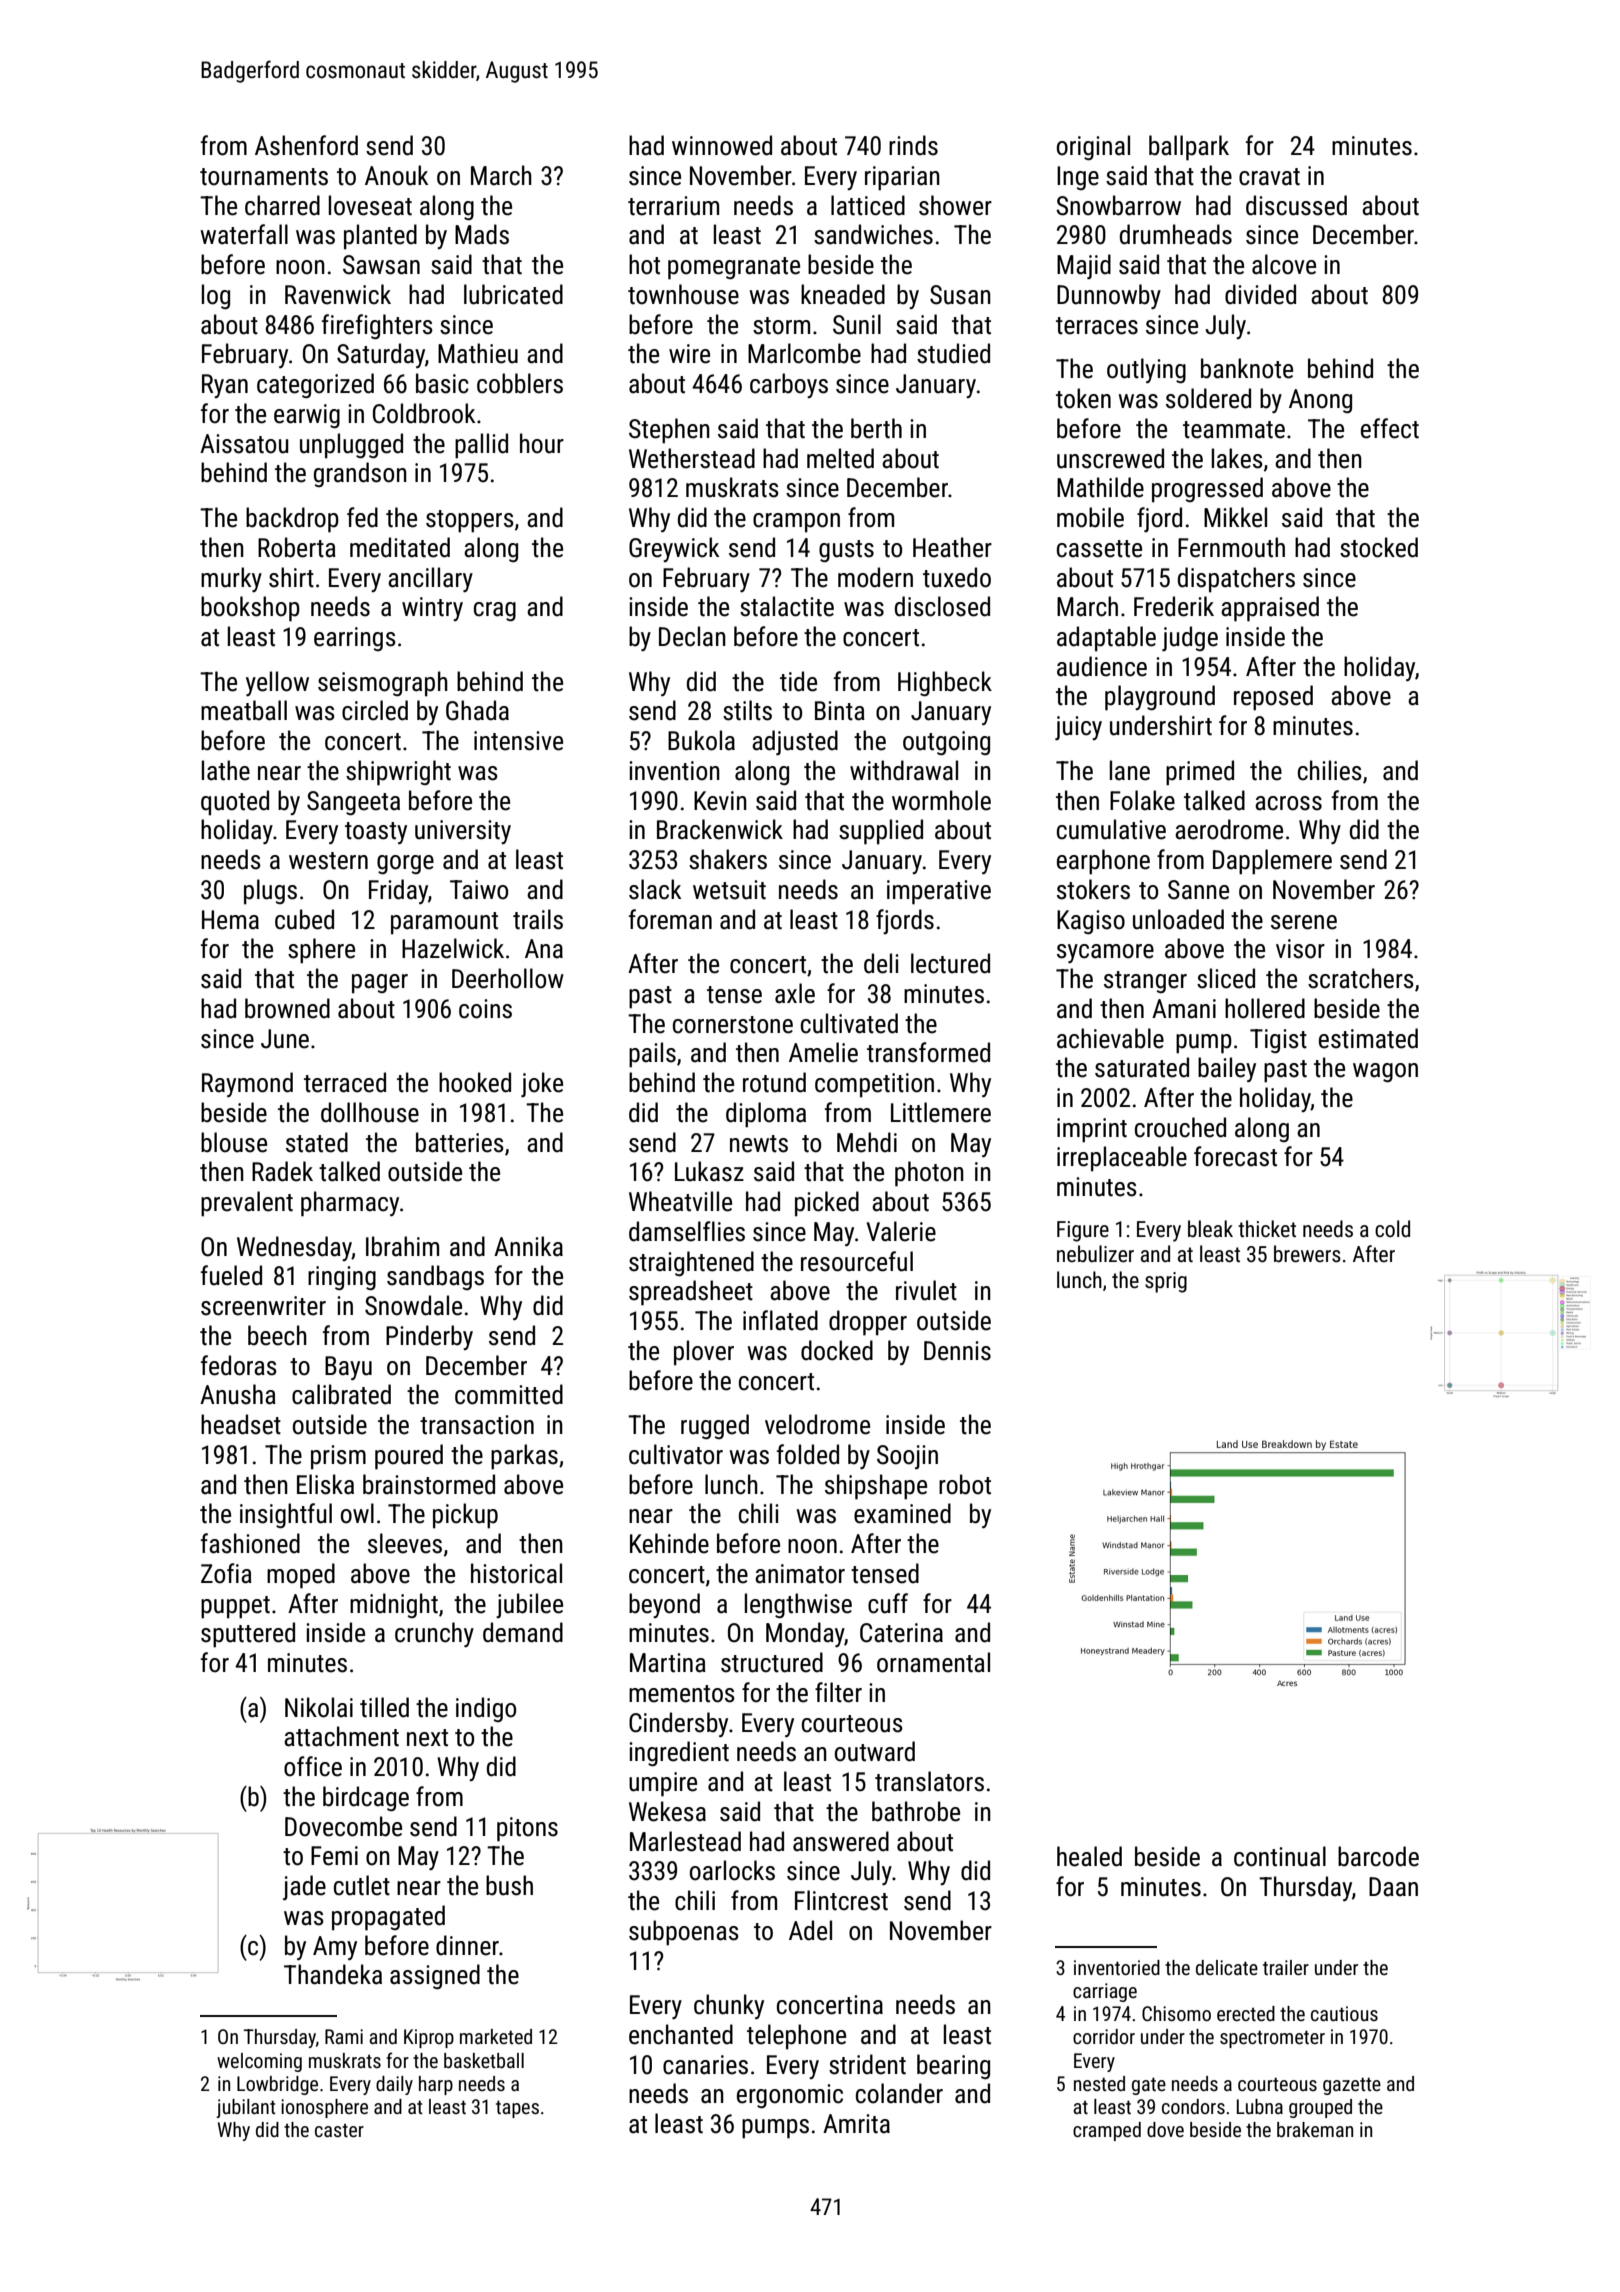 This screenshot has height=2292, width=1620. Describe the element at coordinates (453, 948) in the screenshot. I see `Hazelwick` at that location.
